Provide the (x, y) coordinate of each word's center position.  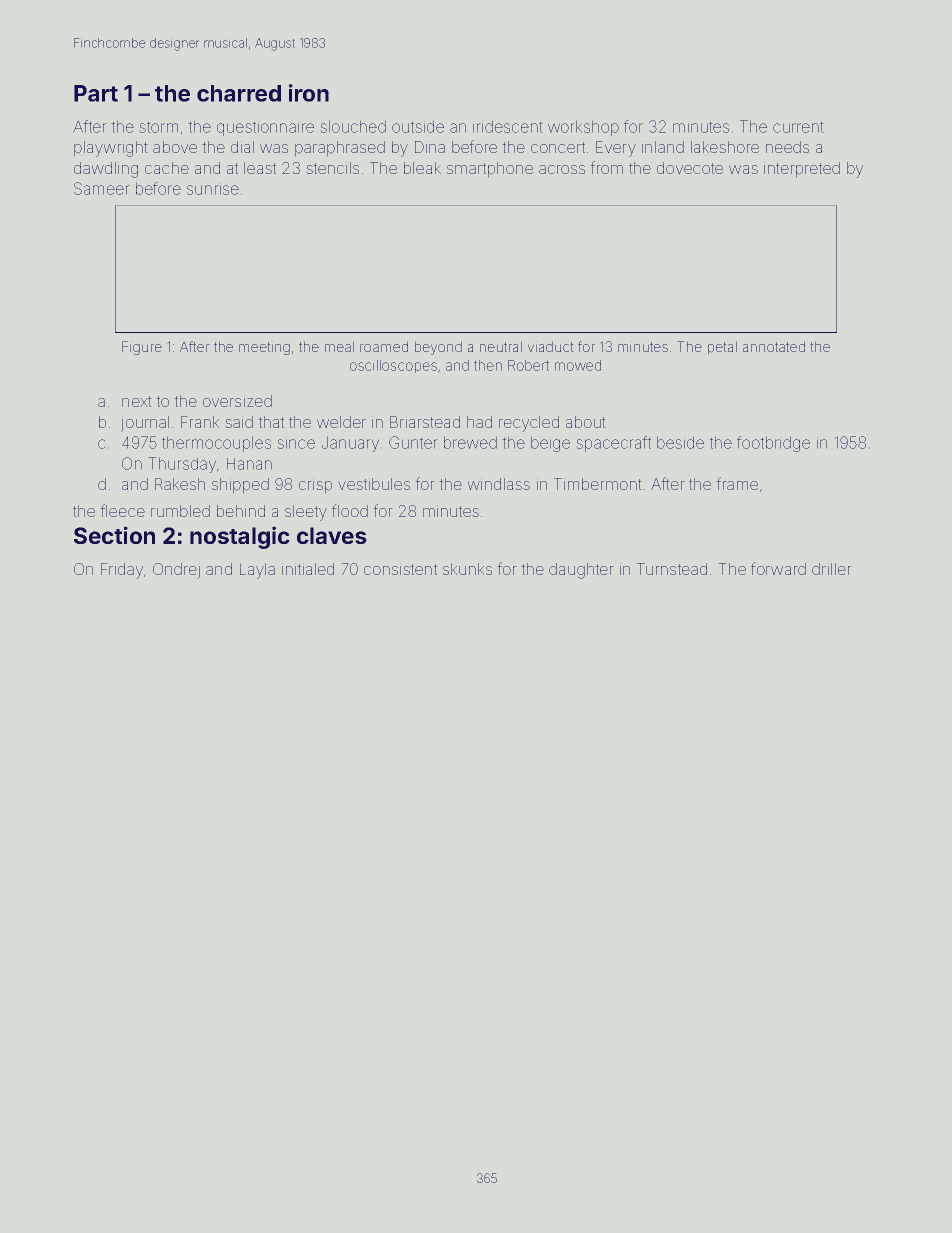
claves (332, 535)
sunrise (213, 189)
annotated (774, 346)
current (798, 127)
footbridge (773, 444)
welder (341, 422)
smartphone (490, 170)
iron (309, 93)
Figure (142, 348)
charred (239, 93)
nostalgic (240, 537)
